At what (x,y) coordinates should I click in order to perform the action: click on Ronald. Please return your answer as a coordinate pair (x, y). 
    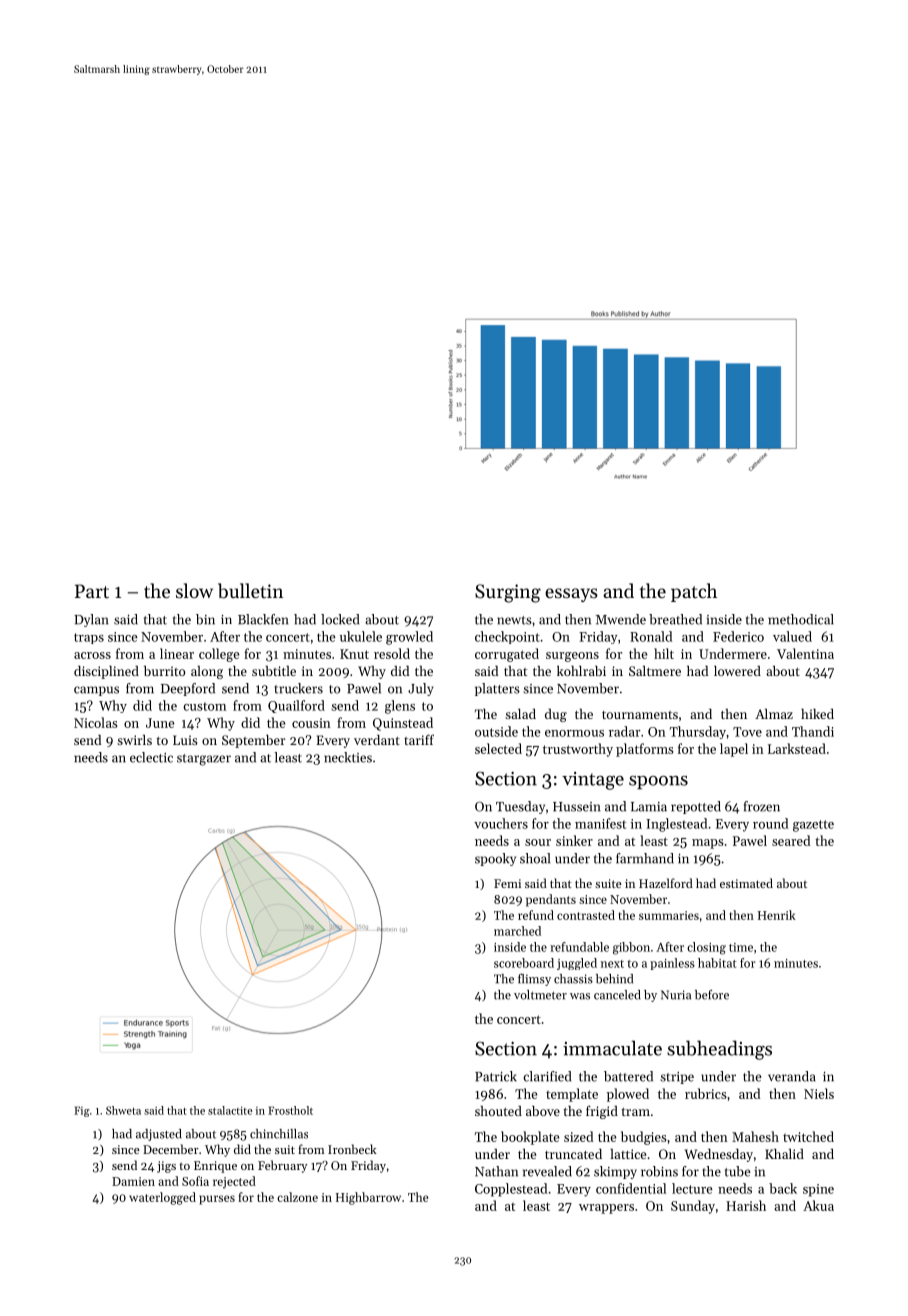
    Looking at the image, I should click on (651, 636).
